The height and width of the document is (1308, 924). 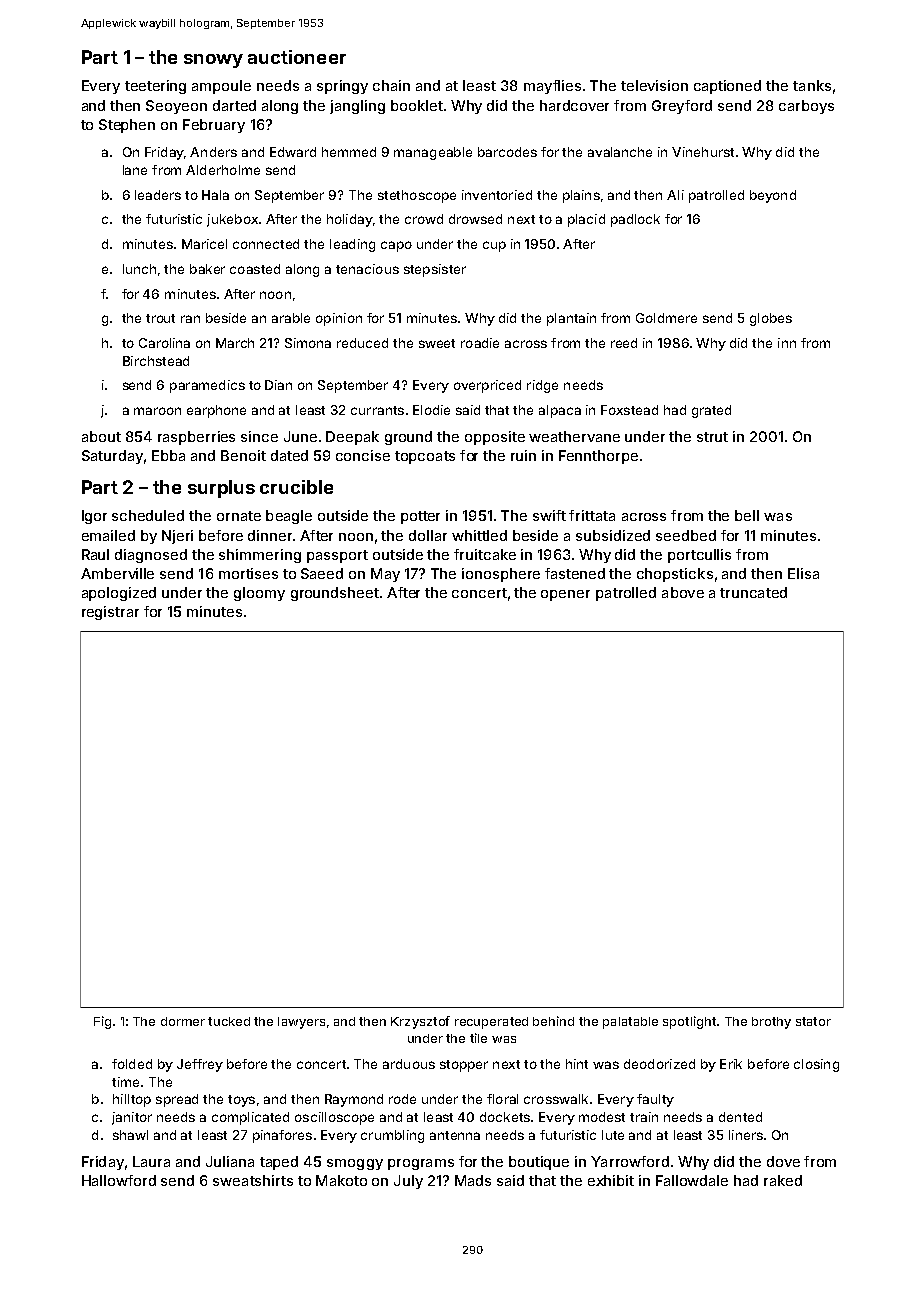 What do you see at coordinates (806, 107) in the document?
I see `carboys` at bounding box center [806, 107].
